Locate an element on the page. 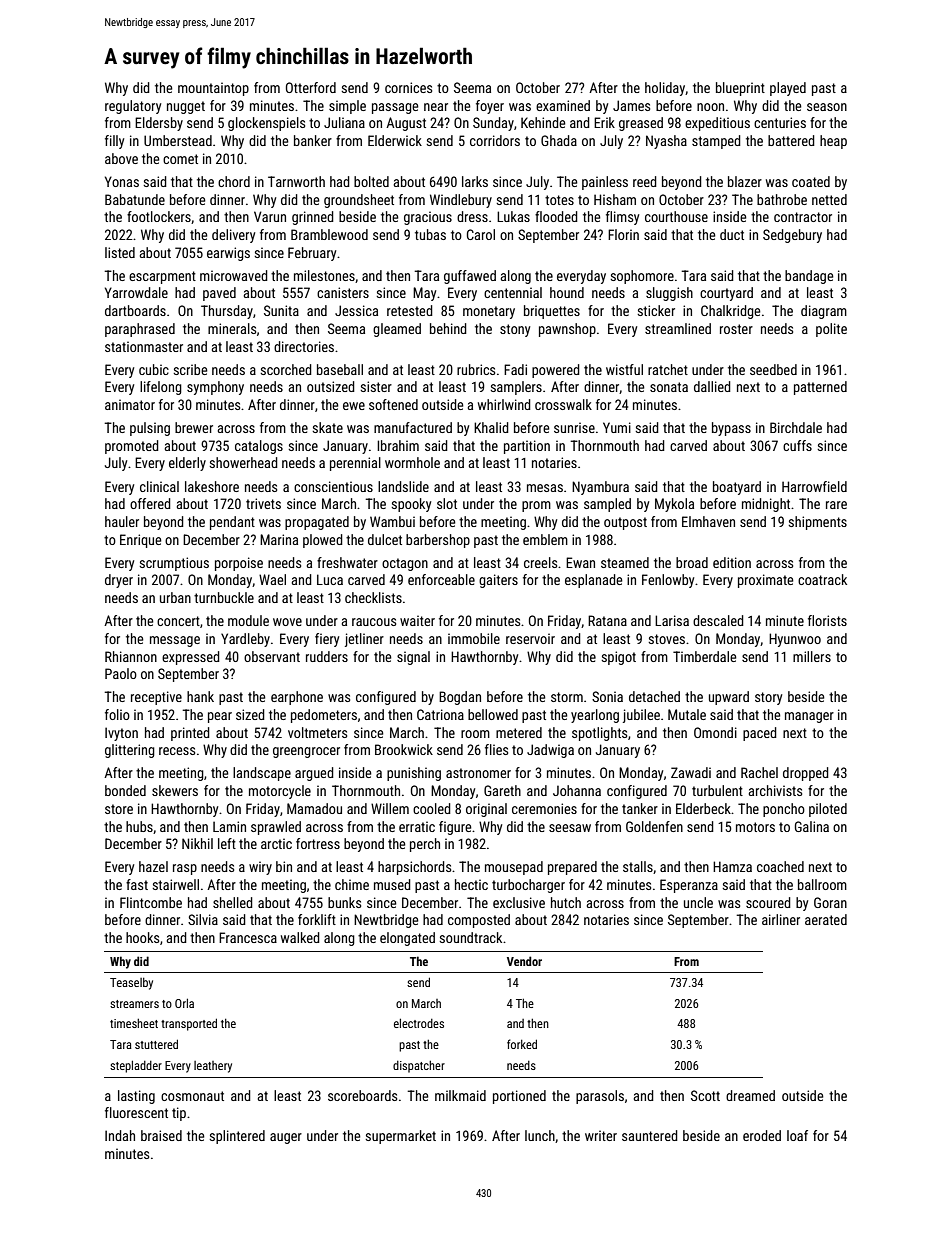  blueprint is located at coordinates (740, 89).
